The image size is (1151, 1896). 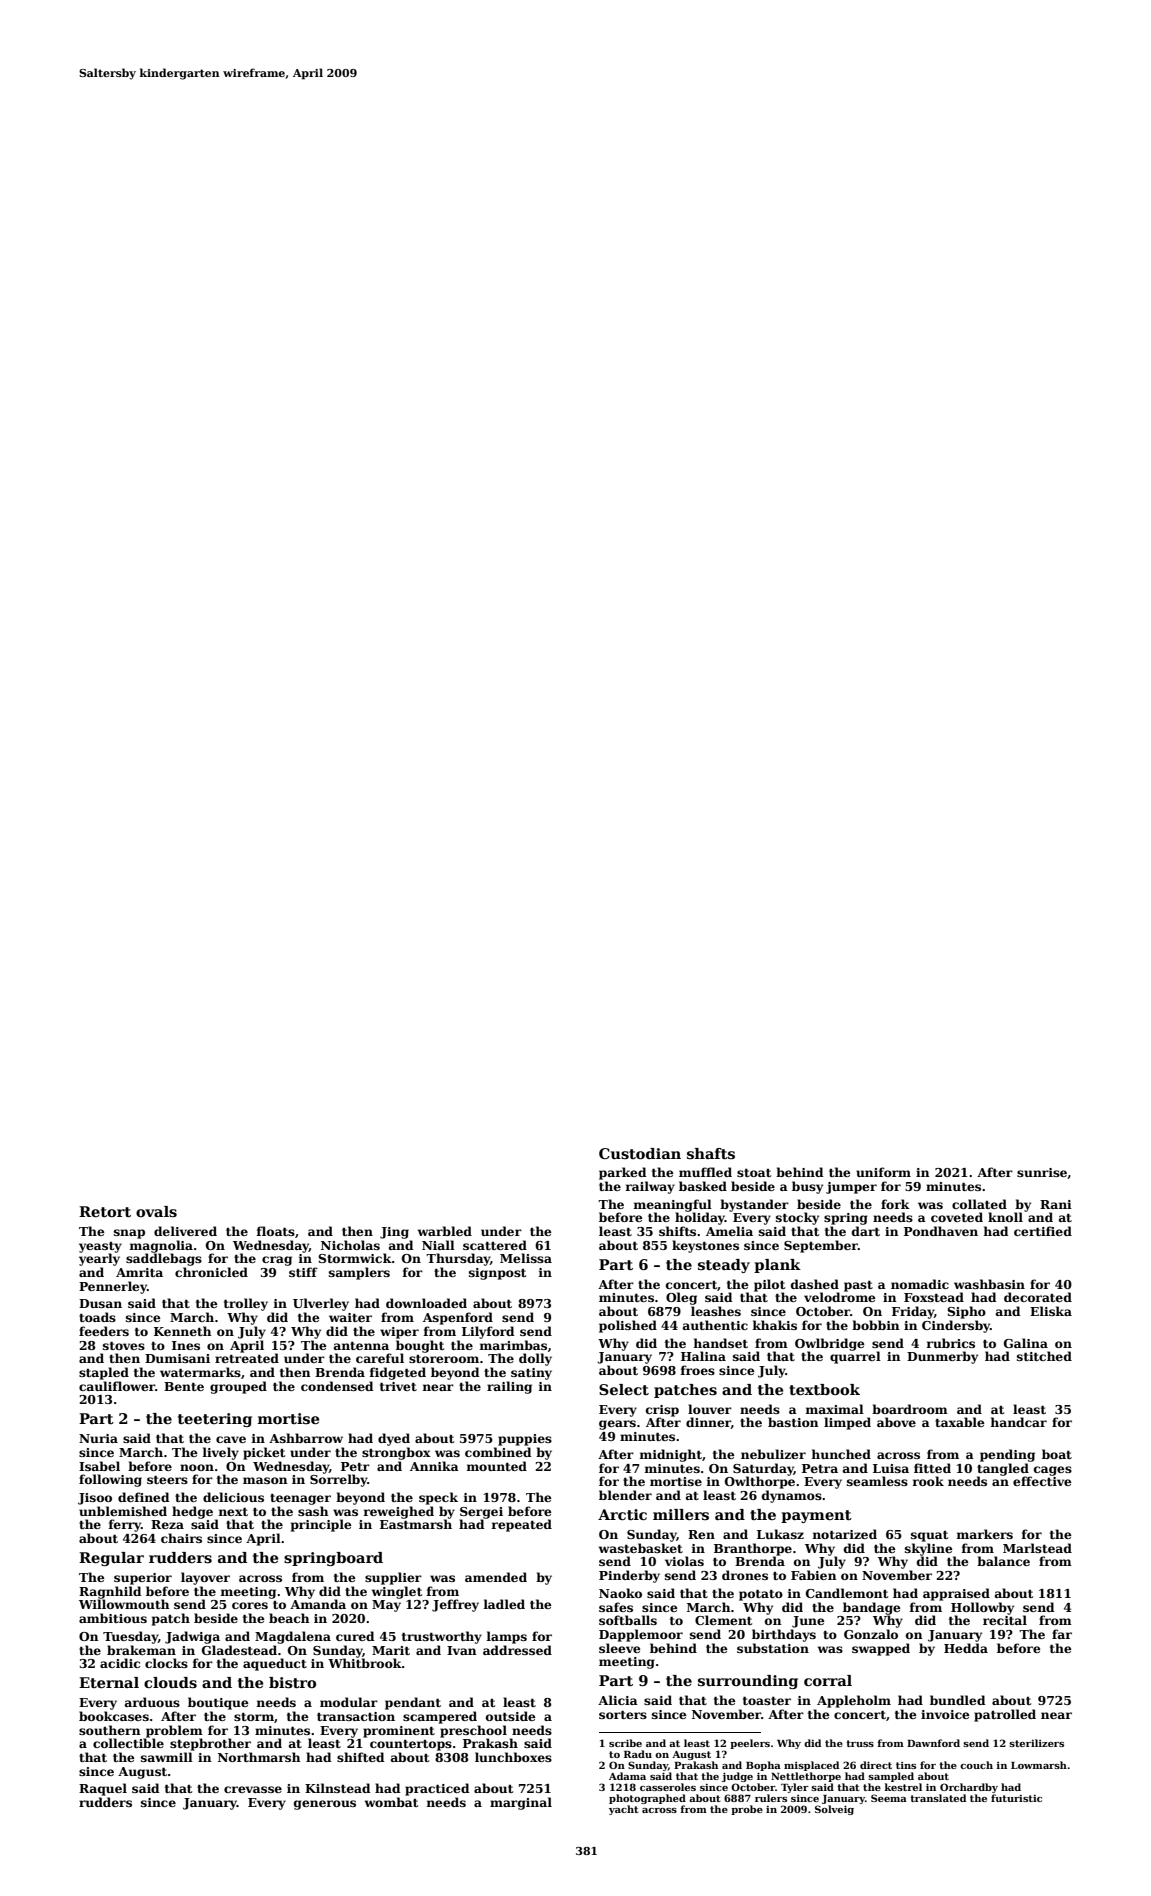 I want to click on collectible, so click(x=128, y=1743).
